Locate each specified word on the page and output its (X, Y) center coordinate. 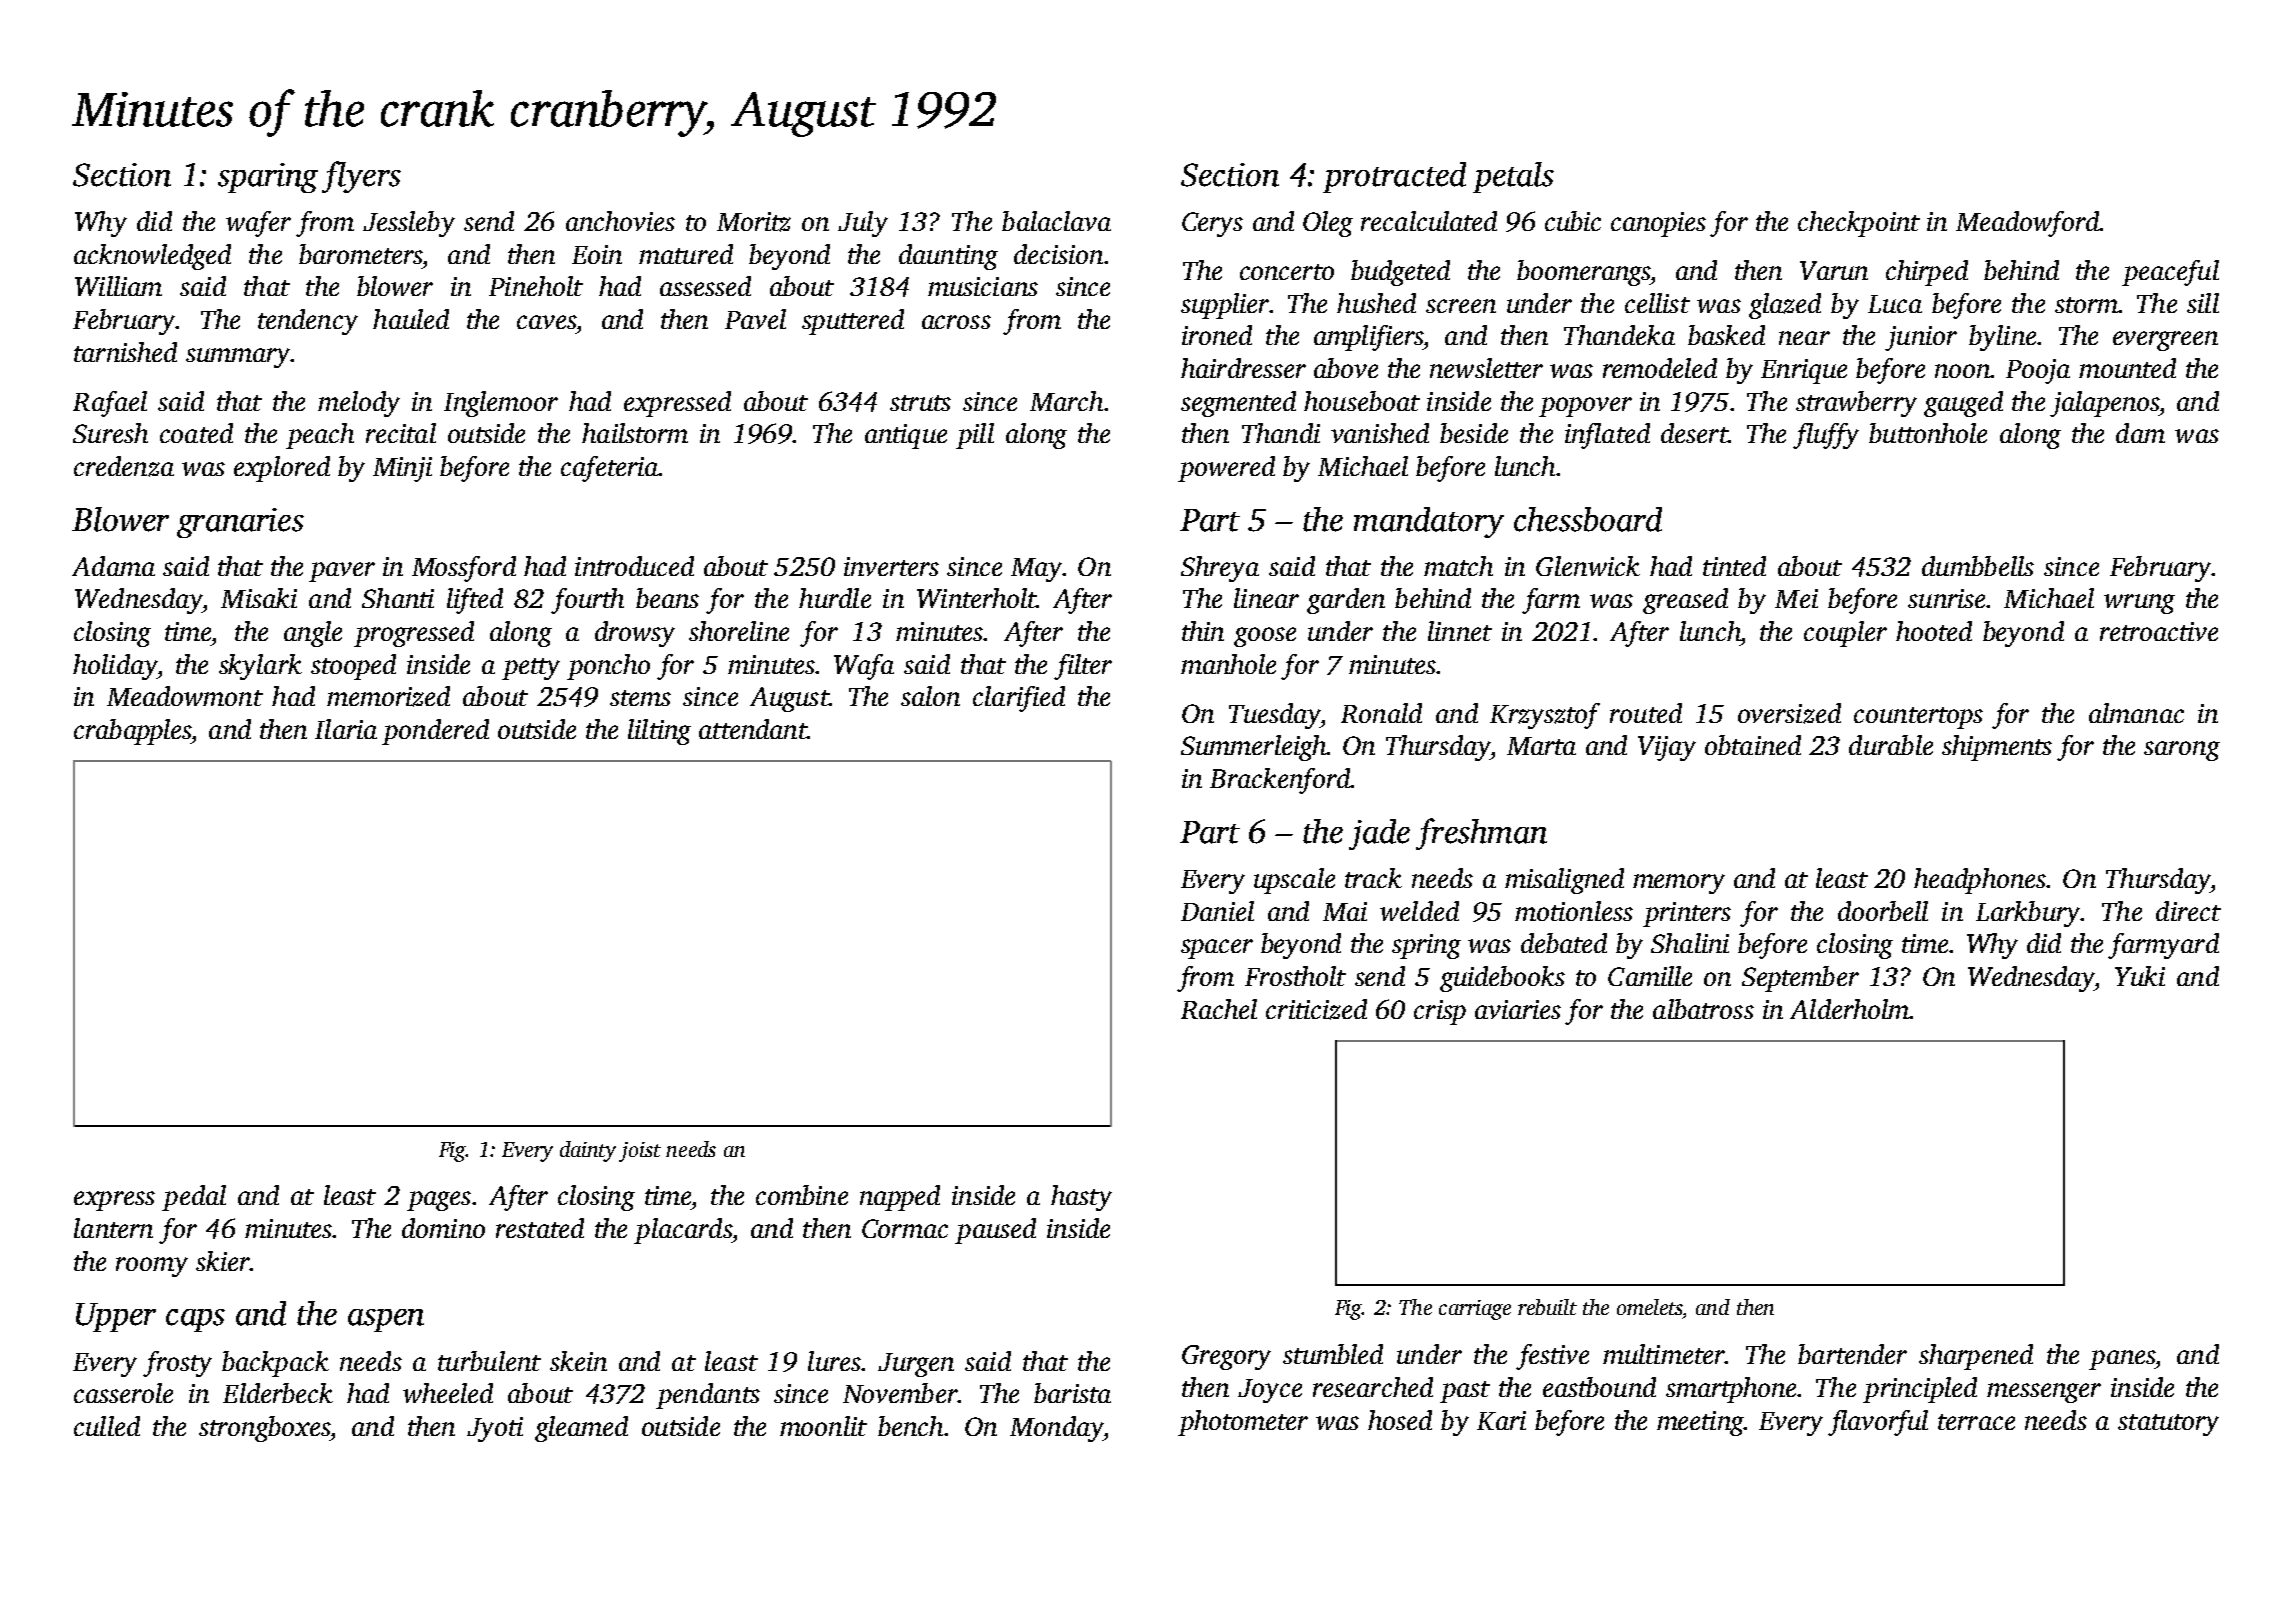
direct (2188, 911)
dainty (588, 1151)
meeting (1700, 1423)
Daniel (1217, 911)
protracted (1394, 177)
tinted (1734, 566)
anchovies (620, 221)
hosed (1400, 1420)
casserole (123, 1393)
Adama (113, 566)
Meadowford (2028, 224)
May (1036, 570)
